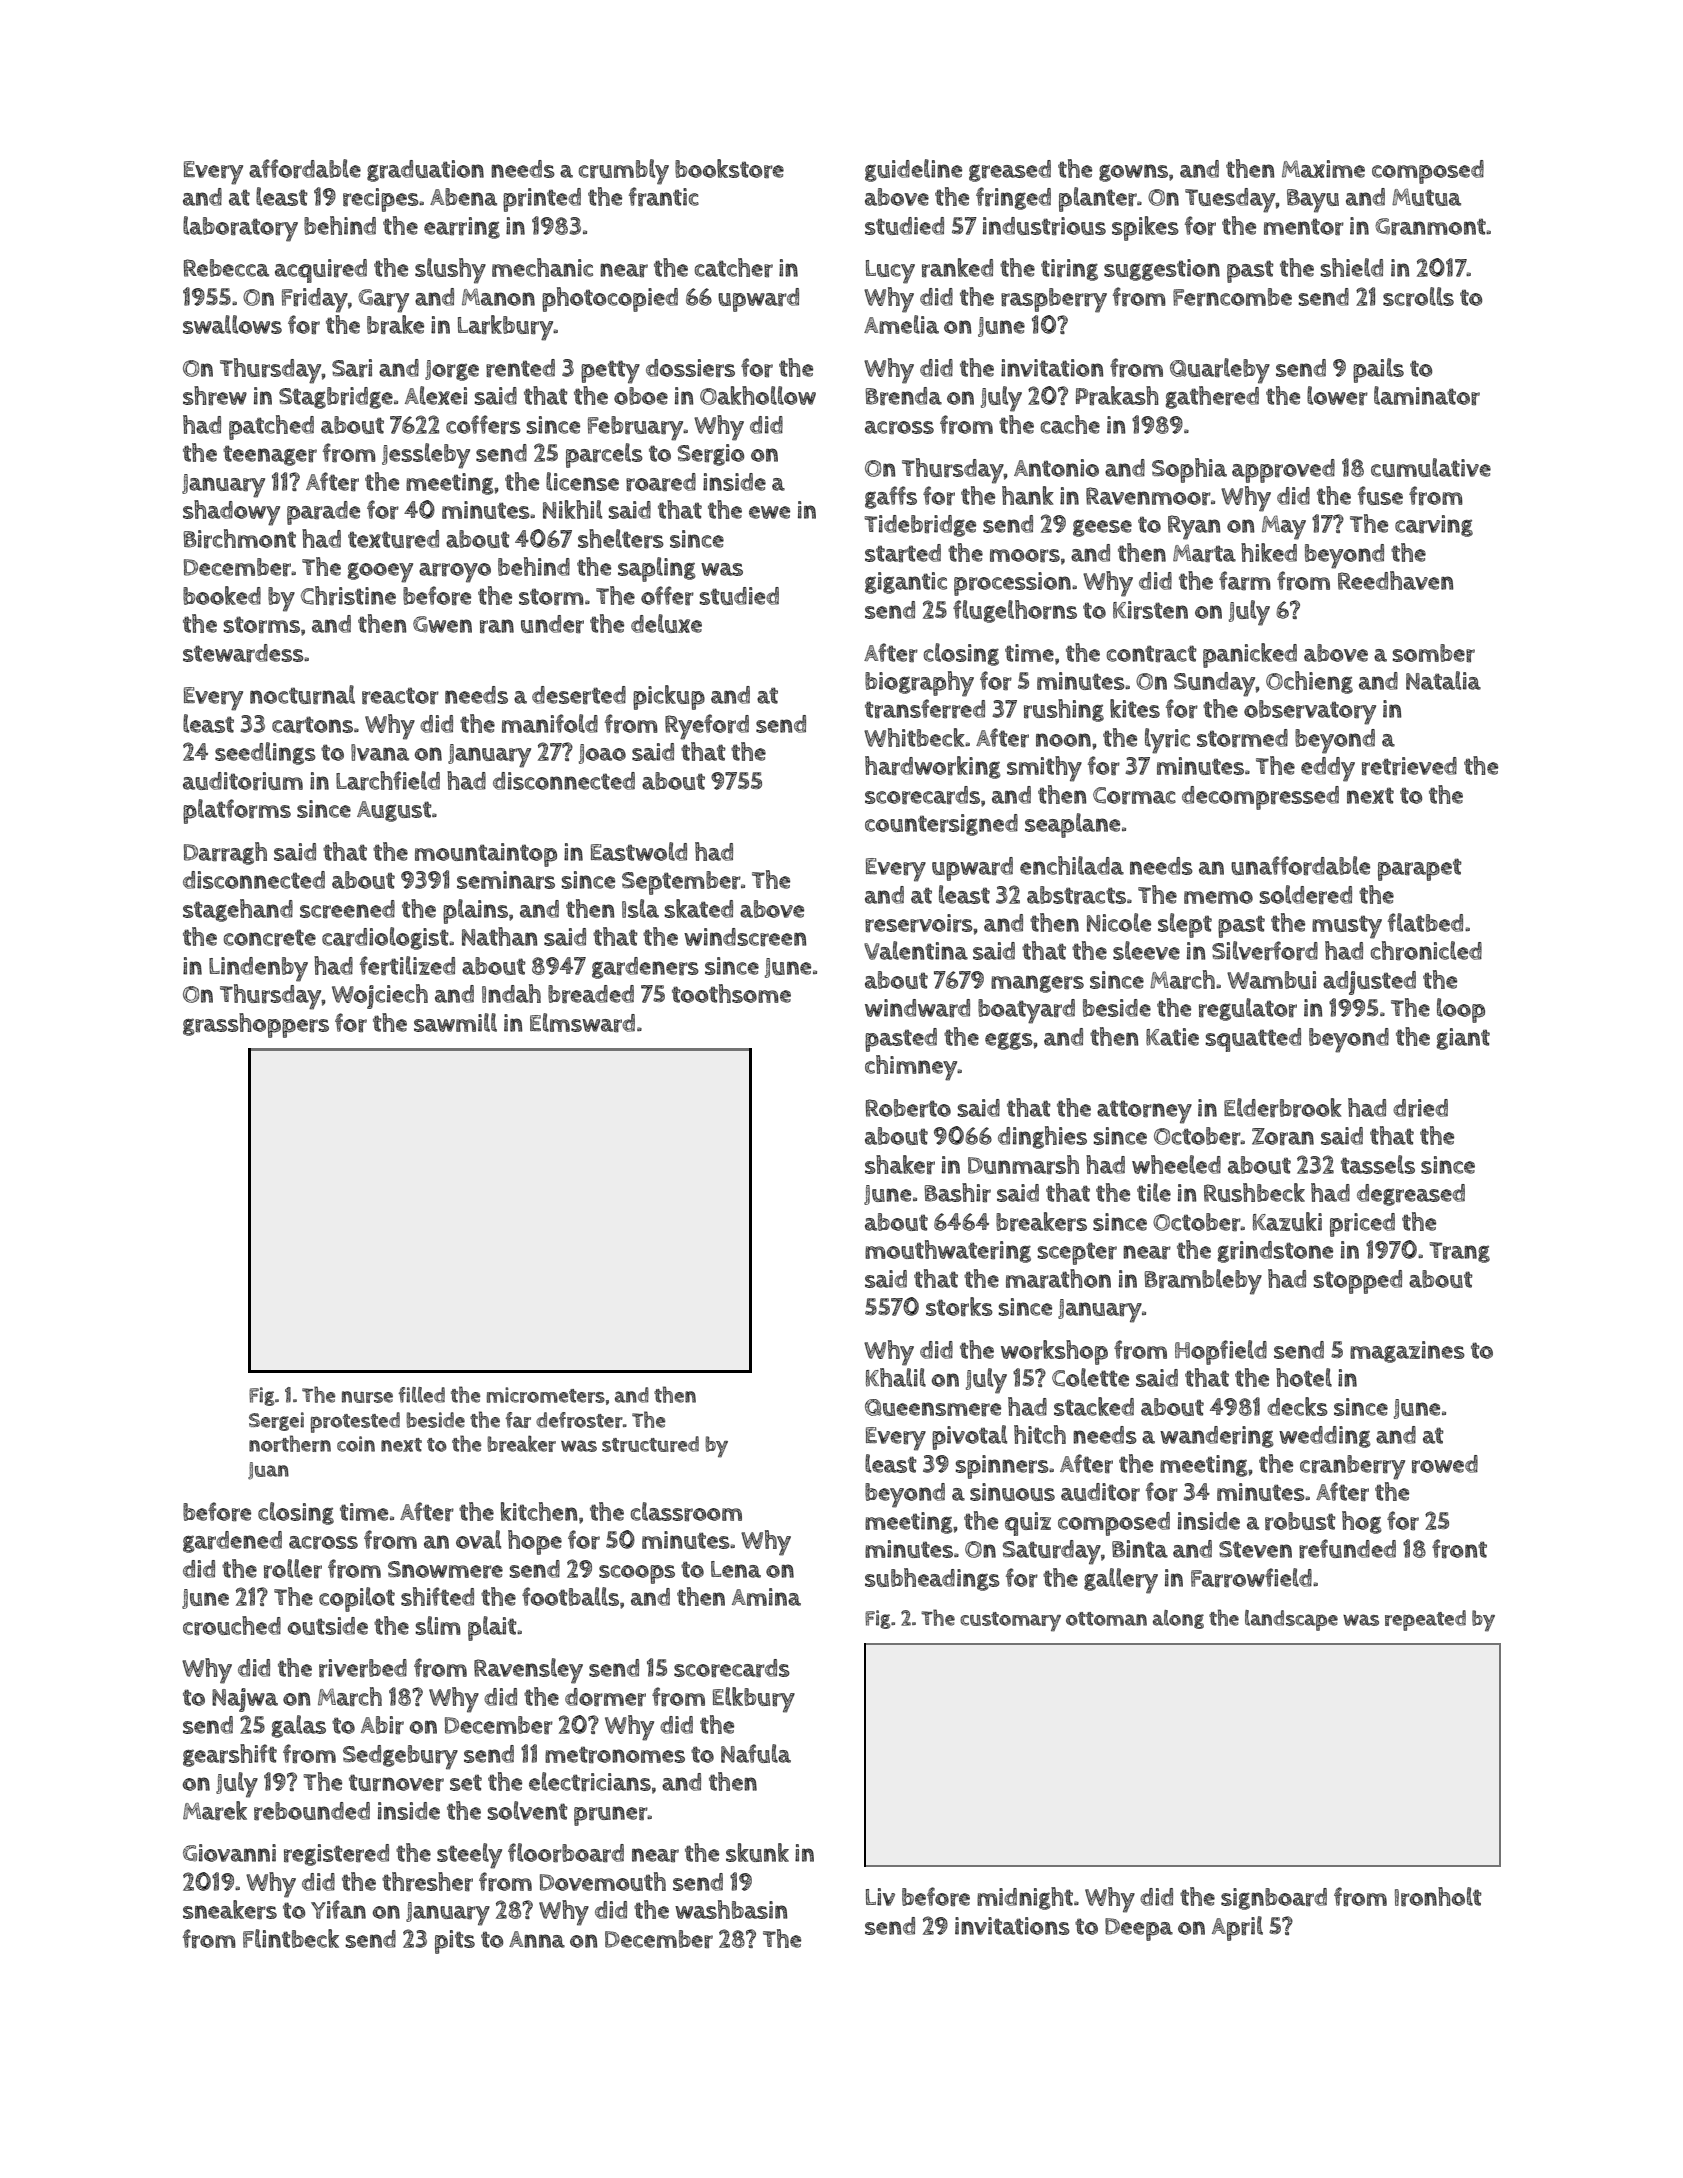 Image resolution: width=1683 pixels, height=2178 pixels. I want to click on plains, so click(475, 911).
